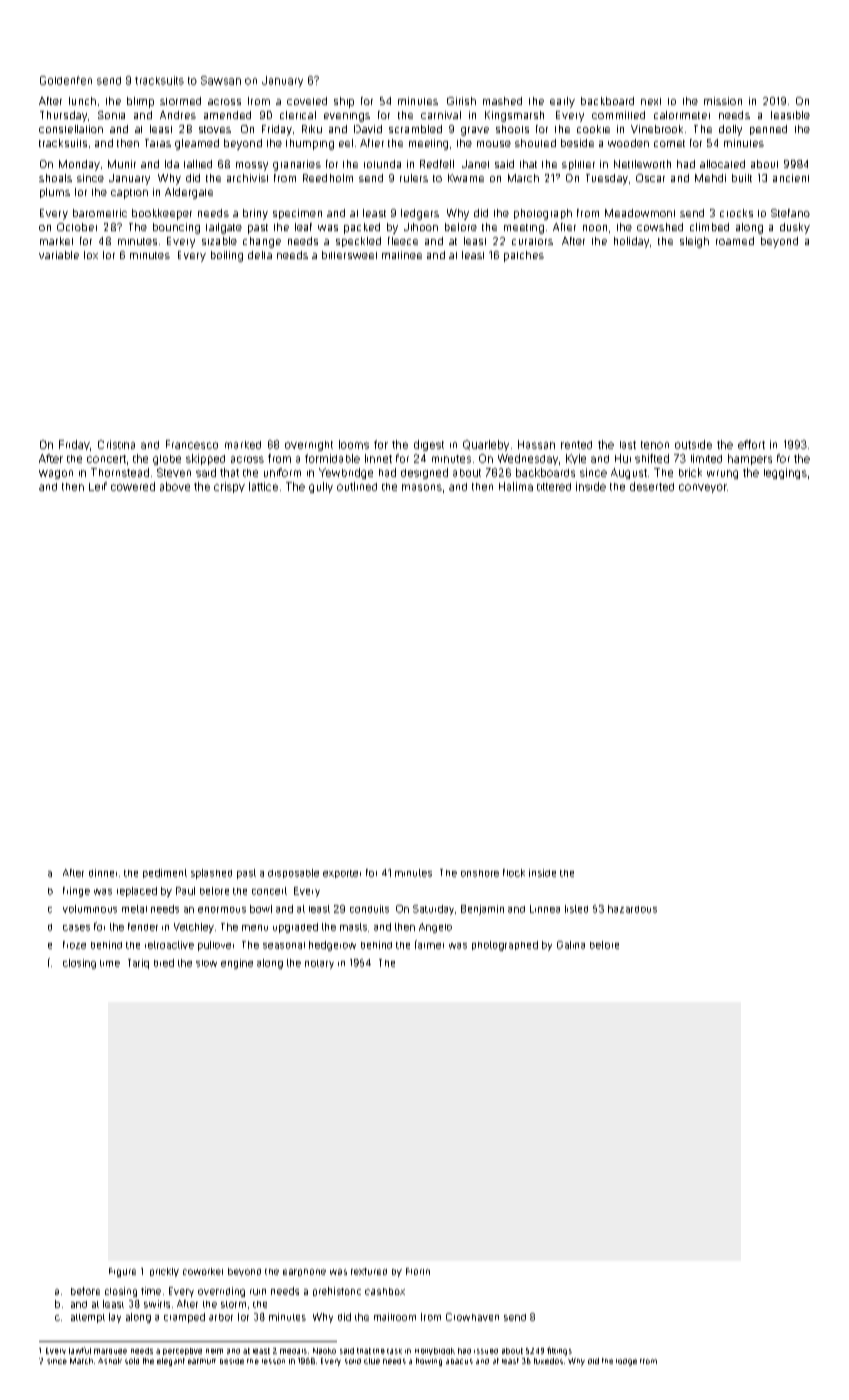  What do you see at coordinates (103, 873) in the screenshot?
I see `dinner` at bounding box center [103, 873].
